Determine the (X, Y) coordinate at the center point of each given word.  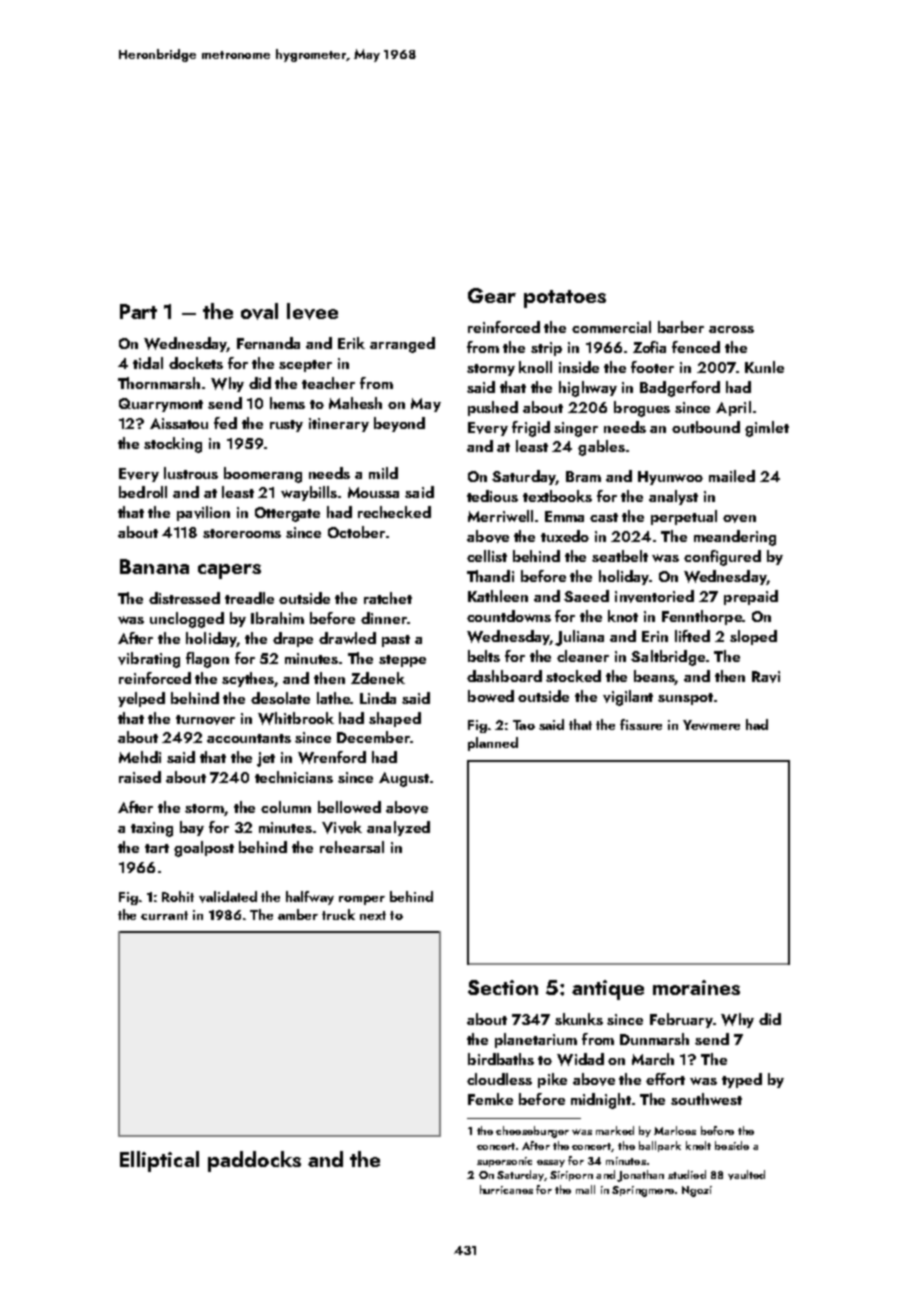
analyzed (398, 828)
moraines (696, 987)
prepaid (751, 597)
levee (312, 311)
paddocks (254, 1161)
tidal (148, 363)
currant (164, 915)
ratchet (388, 598)
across (731, 329)
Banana (154, 566)
